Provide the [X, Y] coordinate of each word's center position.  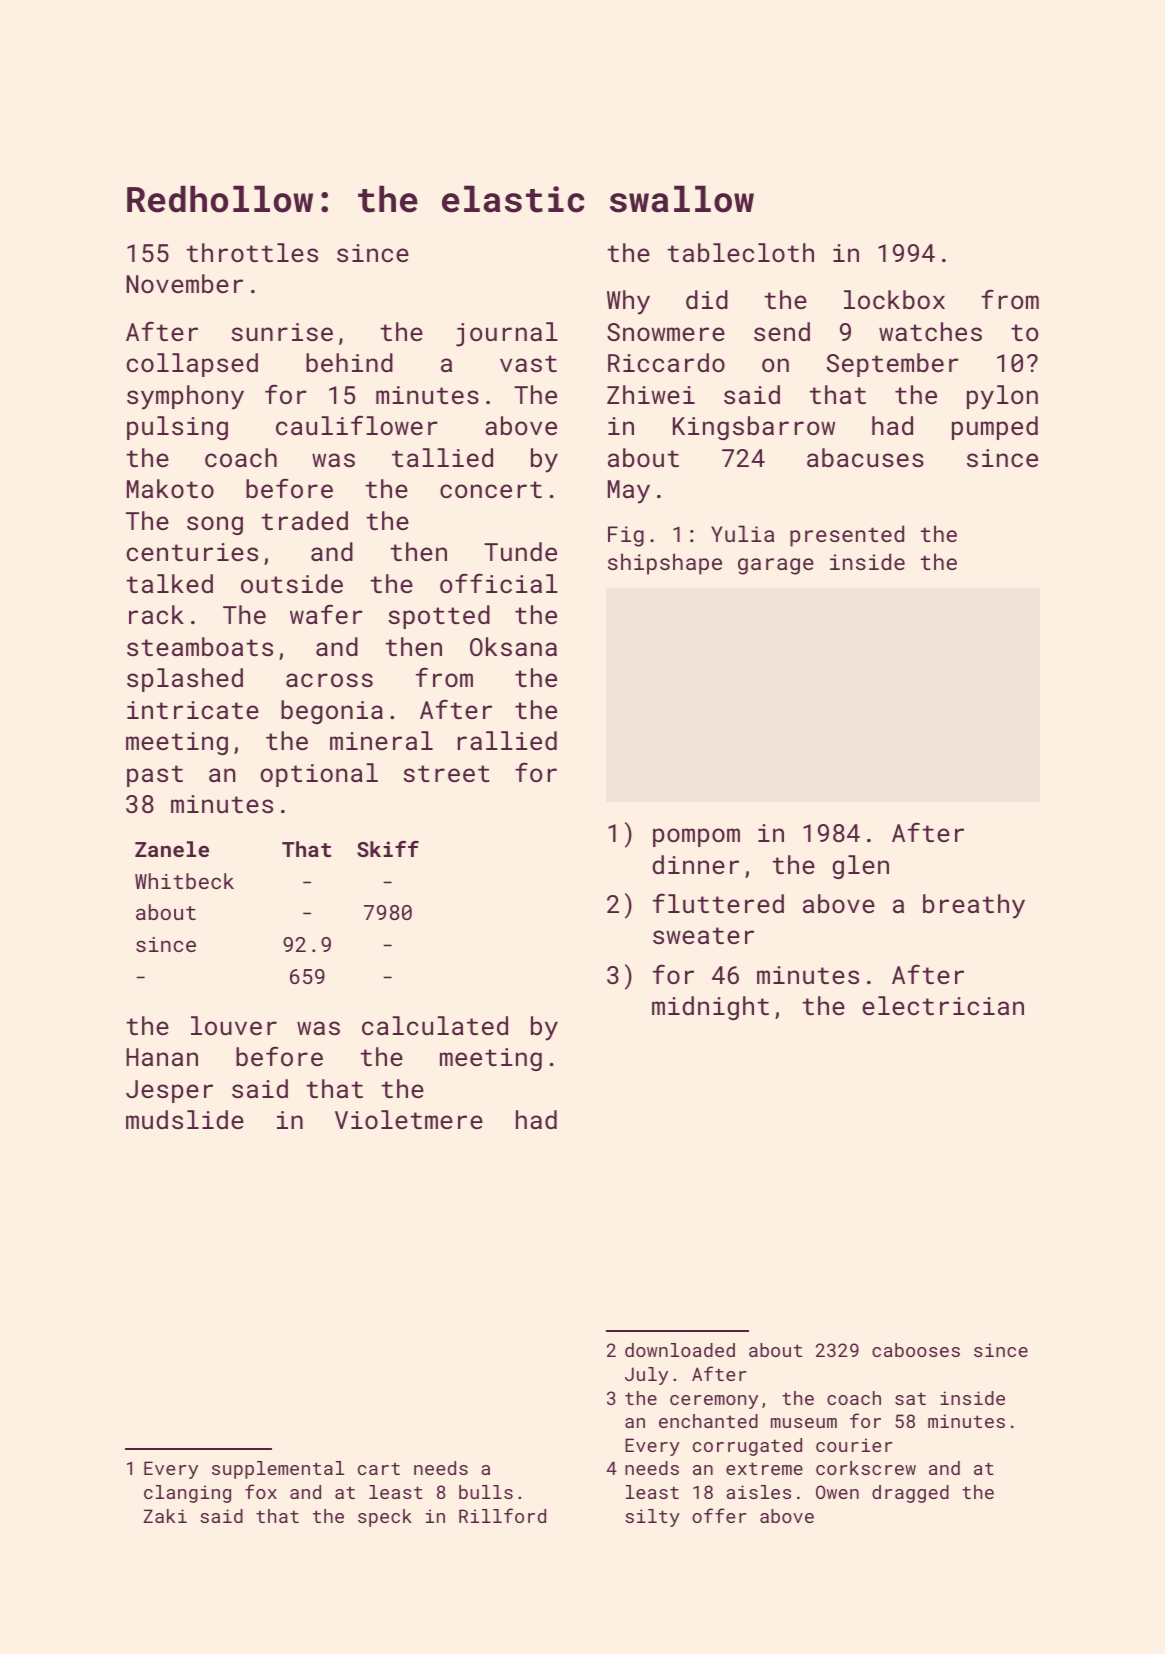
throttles [252, 252]
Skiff [388, 849]
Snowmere [666, 332]
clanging [187, 1494]
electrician [943, 1005]
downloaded [680, 1350]
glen [860, 867]
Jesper [169, 1091]
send [782, 331]
